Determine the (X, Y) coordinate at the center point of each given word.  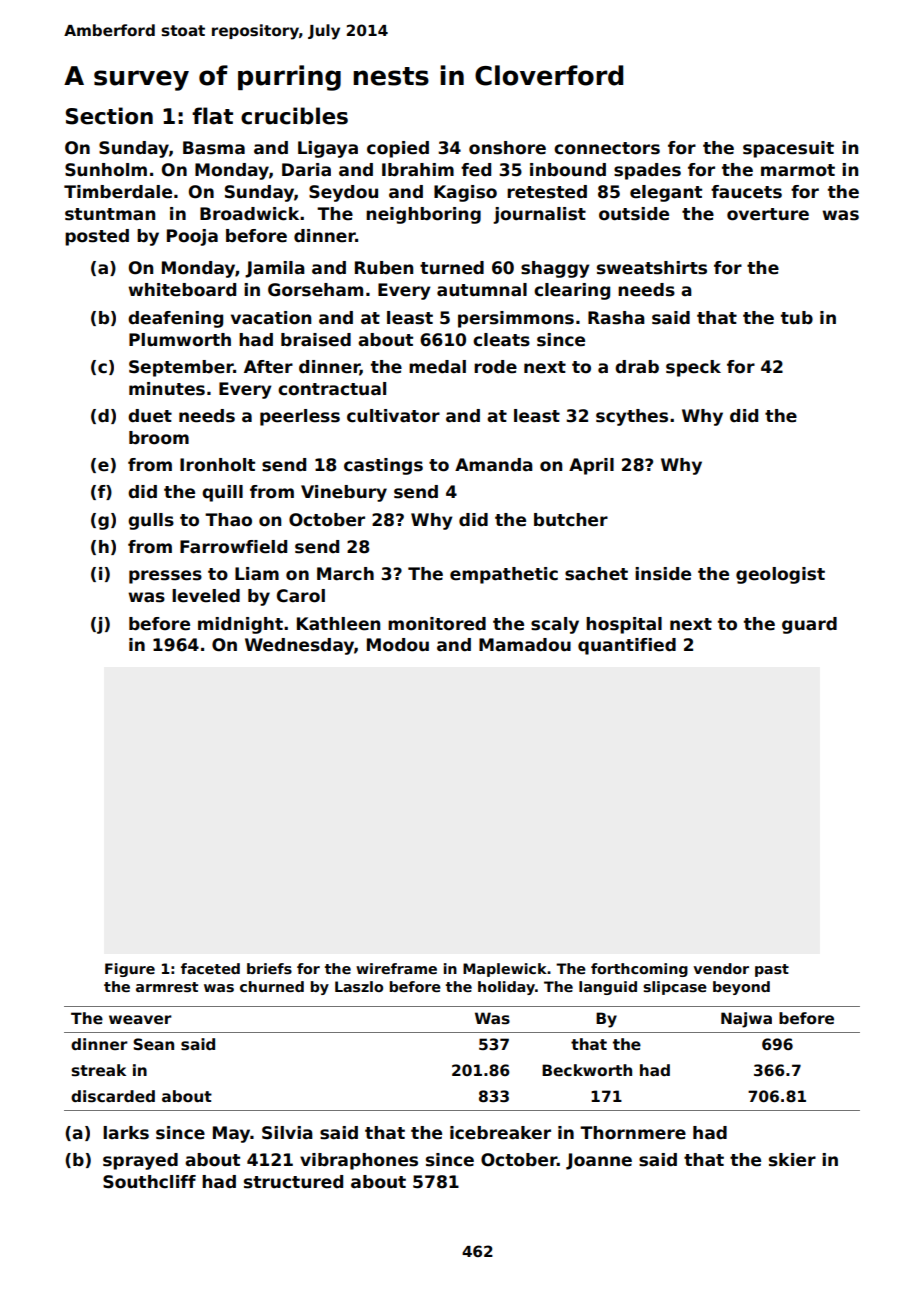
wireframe (396, 968)
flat (212, 116)
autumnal (482, 290)
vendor (721, 968)
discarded (113, 1096)
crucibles (294, 116)
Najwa (746, 1020)
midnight (240, 625)
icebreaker (500, 1133)
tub (797, 318)
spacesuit (788, 149)
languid (608, 988)
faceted (210, 968)
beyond (741, 988)
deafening (175, 319)
